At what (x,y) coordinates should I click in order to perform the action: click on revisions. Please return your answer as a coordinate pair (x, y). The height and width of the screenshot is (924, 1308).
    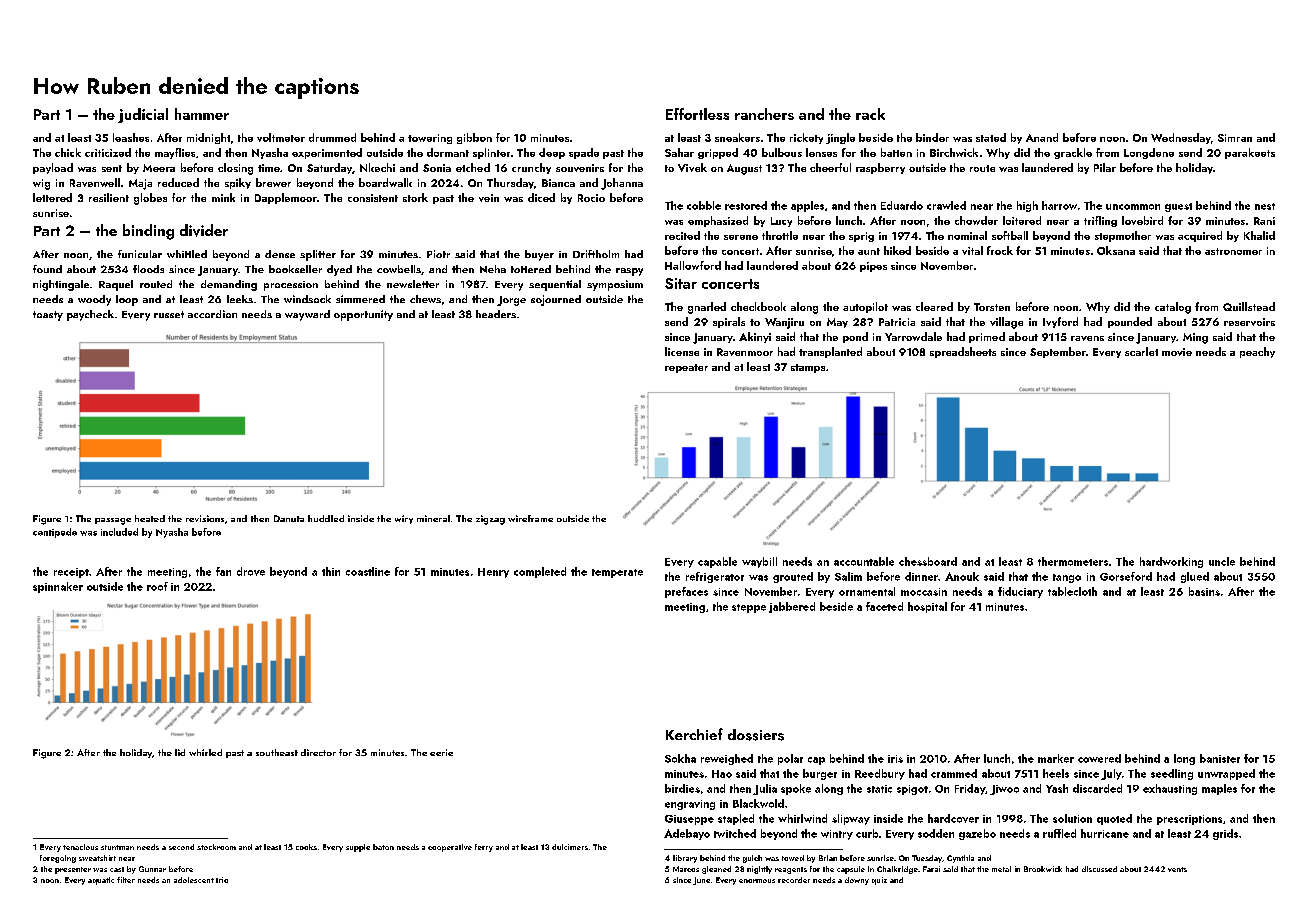
    Looking at the image, I should click on (205, 518).
